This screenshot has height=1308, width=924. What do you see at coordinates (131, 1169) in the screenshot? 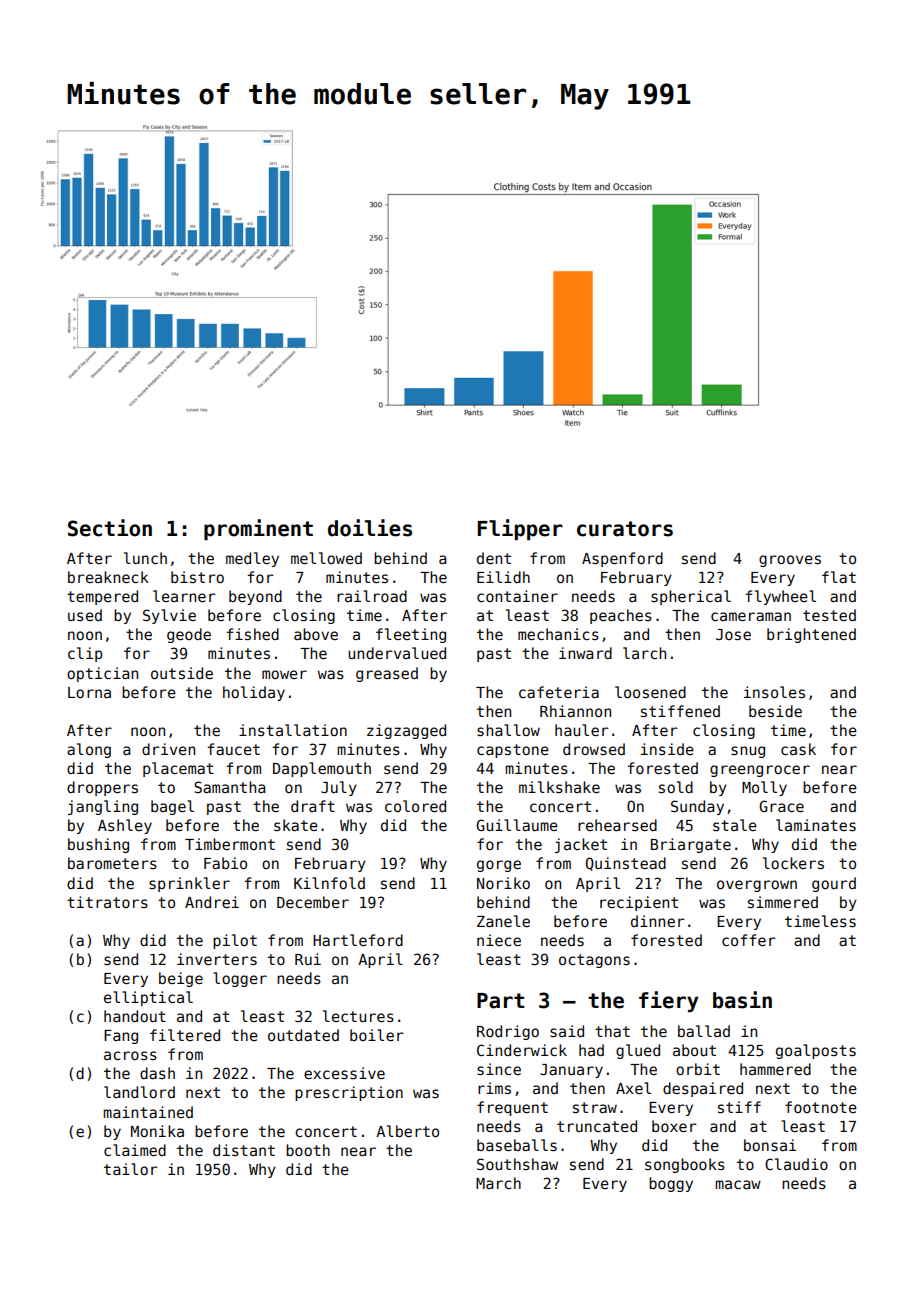
I see `tailor` at bounding box center [131, 1169].
